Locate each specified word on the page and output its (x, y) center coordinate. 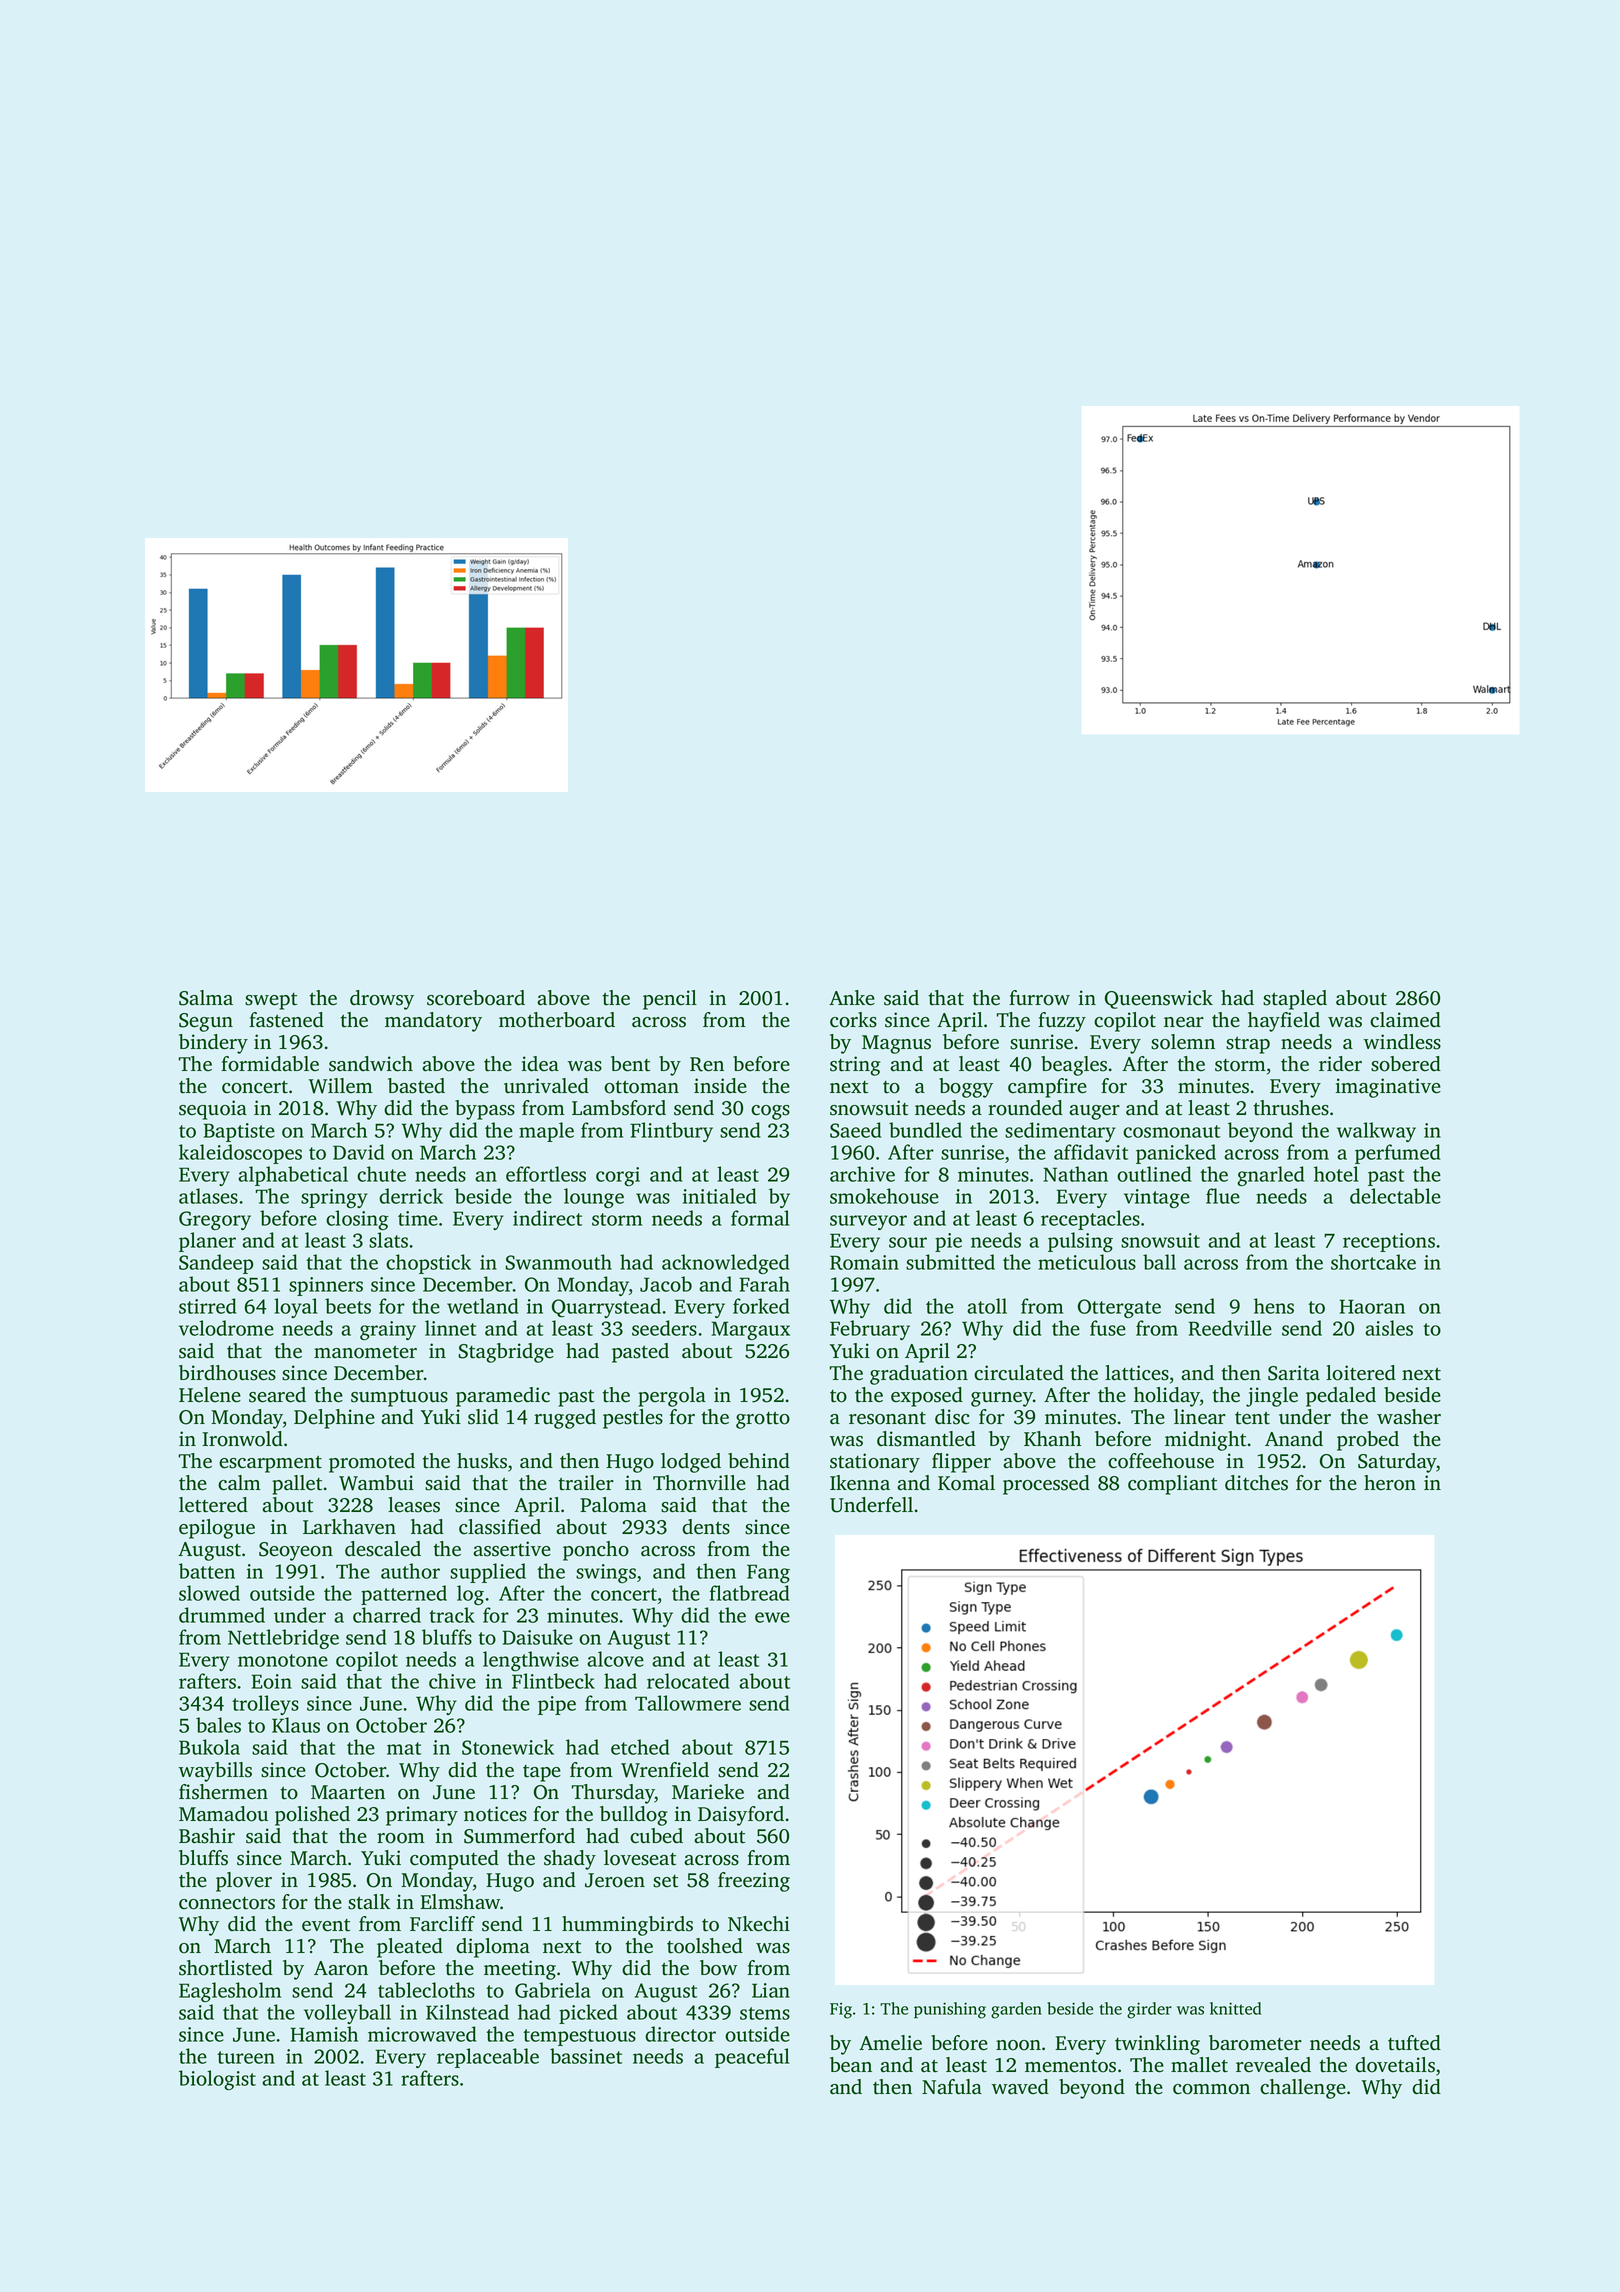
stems (765, 2013)
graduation (919, 1375)
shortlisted (226, 1968)
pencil (670, 1000)
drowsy (382, 1000)
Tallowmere (688, 1703)
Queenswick (1159, 999)
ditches (1256, 1483)
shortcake (1373, 1262)
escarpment (270, 1464)
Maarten (348, 1792)
